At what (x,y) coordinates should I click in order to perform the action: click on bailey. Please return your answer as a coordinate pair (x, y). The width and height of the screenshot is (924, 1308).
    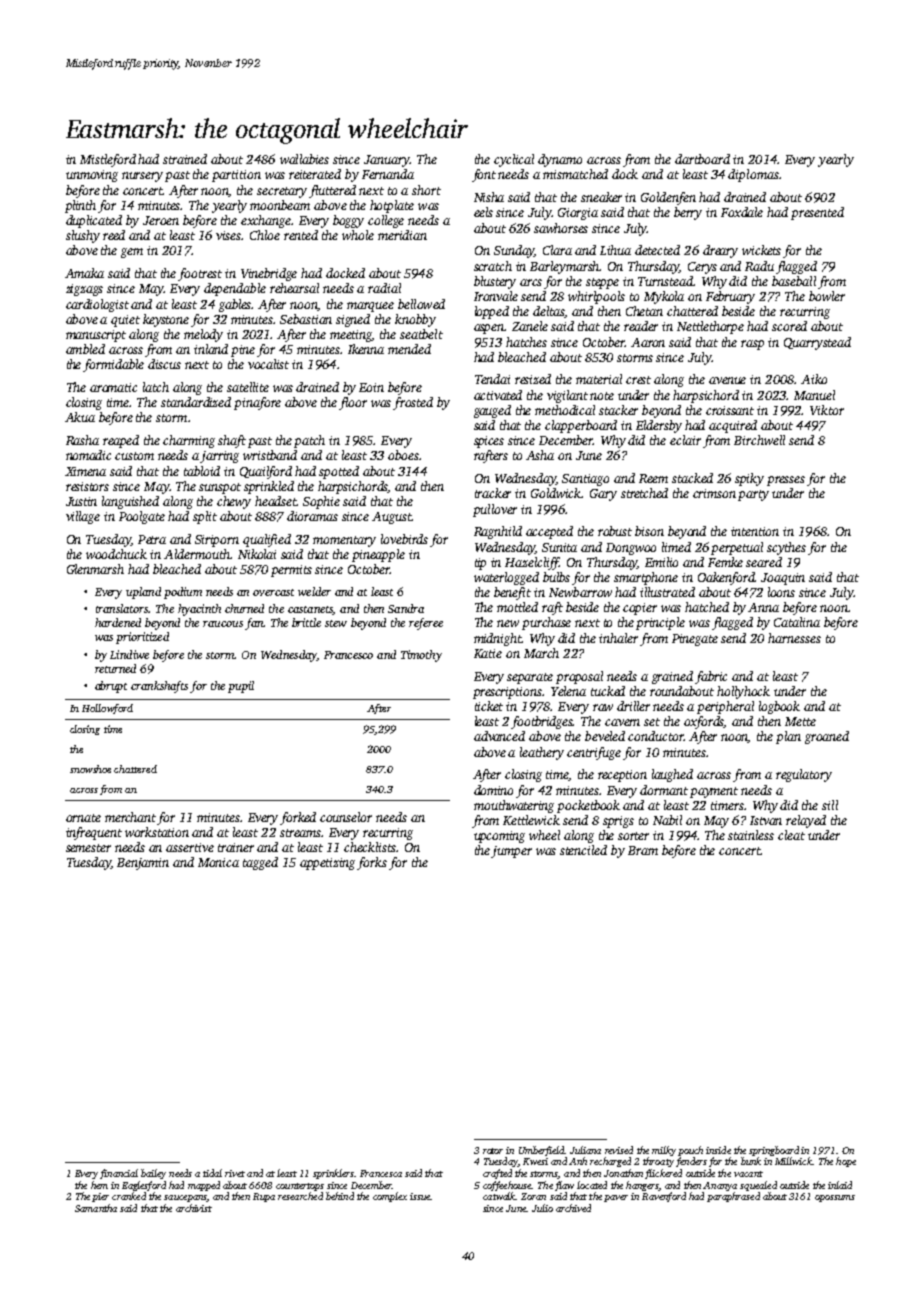
    Looking at the image, I should click on (153, 1174).
